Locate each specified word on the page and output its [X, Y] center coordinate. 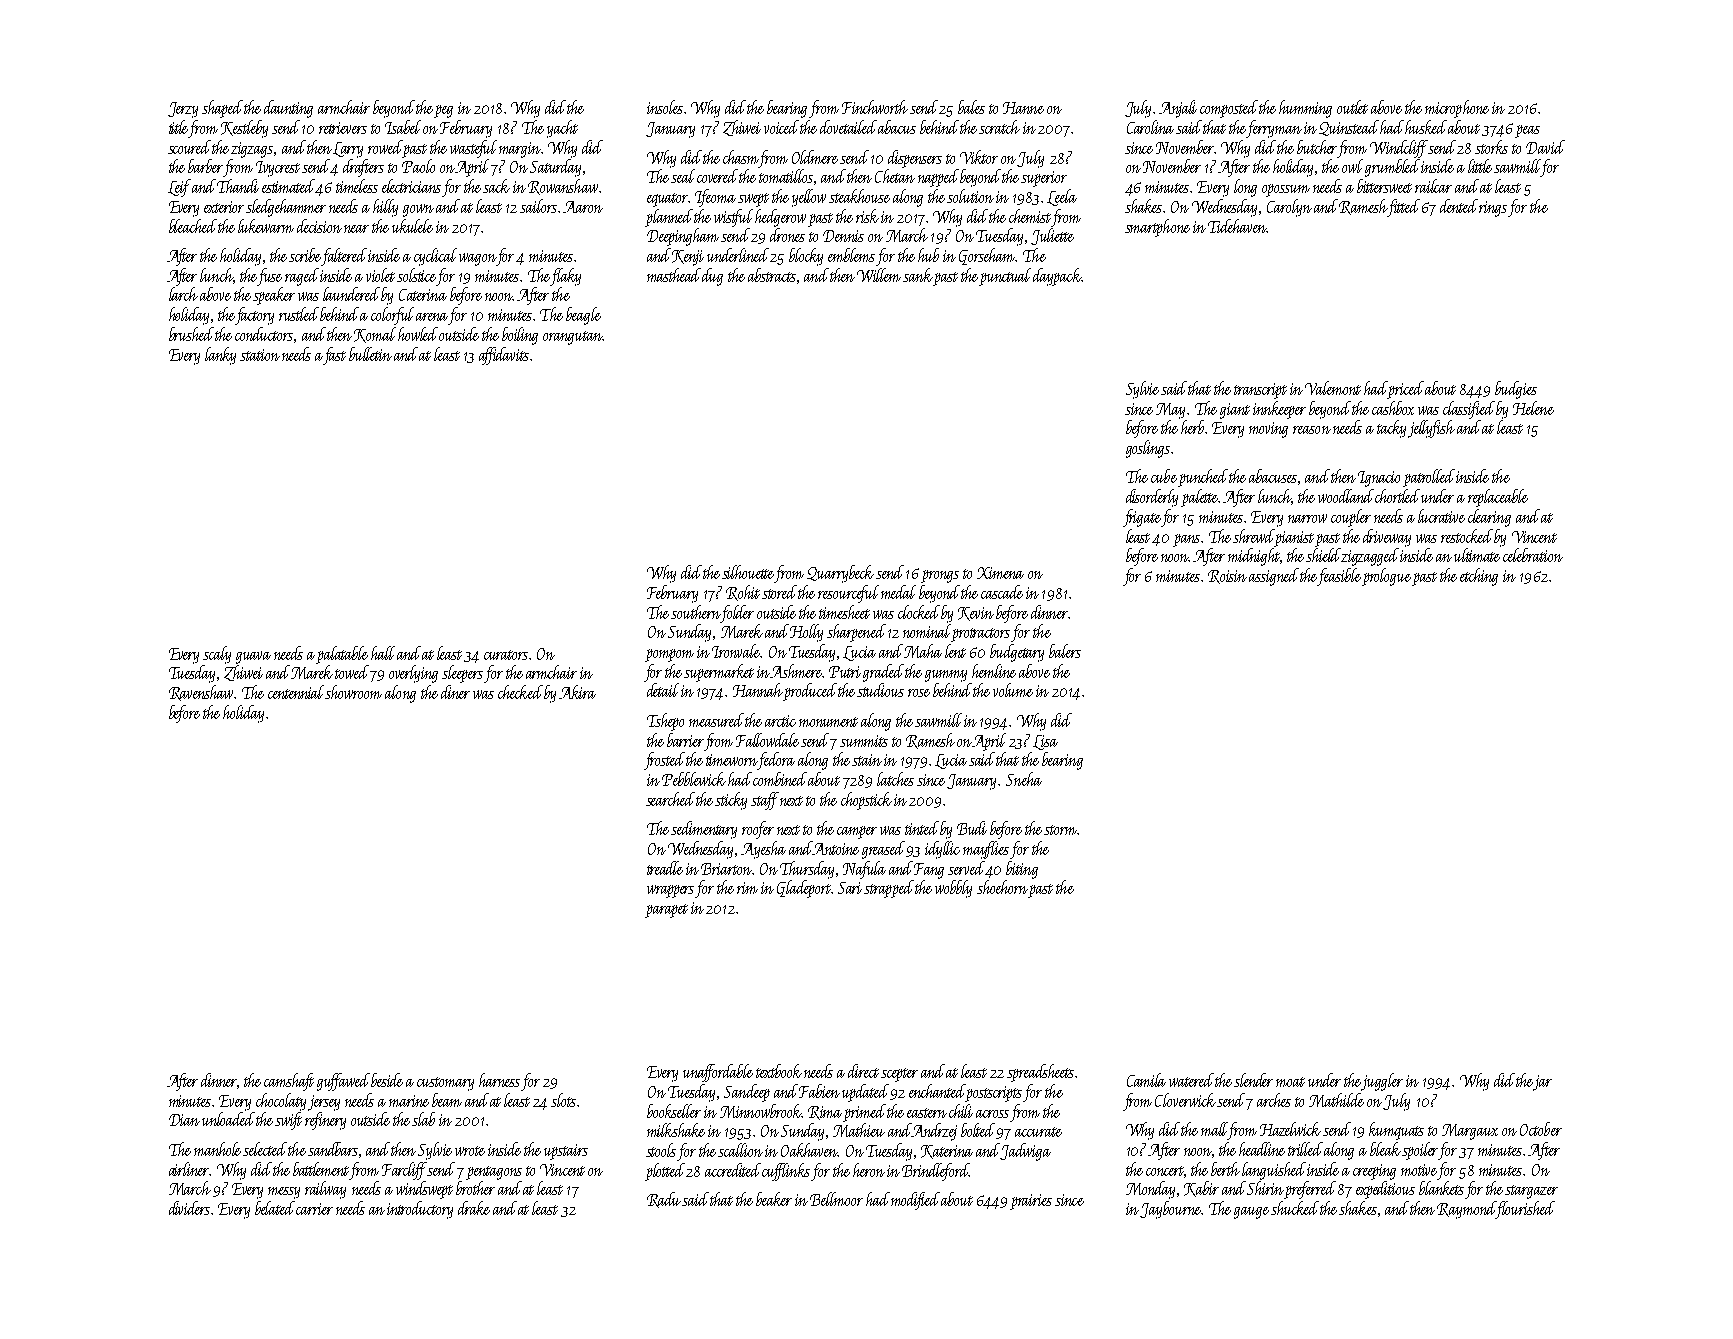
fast [335, 356]
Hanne [1023, 108]
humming [1305, 109]
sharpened [856, 633]
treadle [665, 868]
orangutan [573, 338]
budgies [1516, 390]
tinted [922, 828]
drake [474, 1208]
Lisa [1045, 742]
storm [1060, 830]
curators [506, 655]
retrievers [343, 128]
